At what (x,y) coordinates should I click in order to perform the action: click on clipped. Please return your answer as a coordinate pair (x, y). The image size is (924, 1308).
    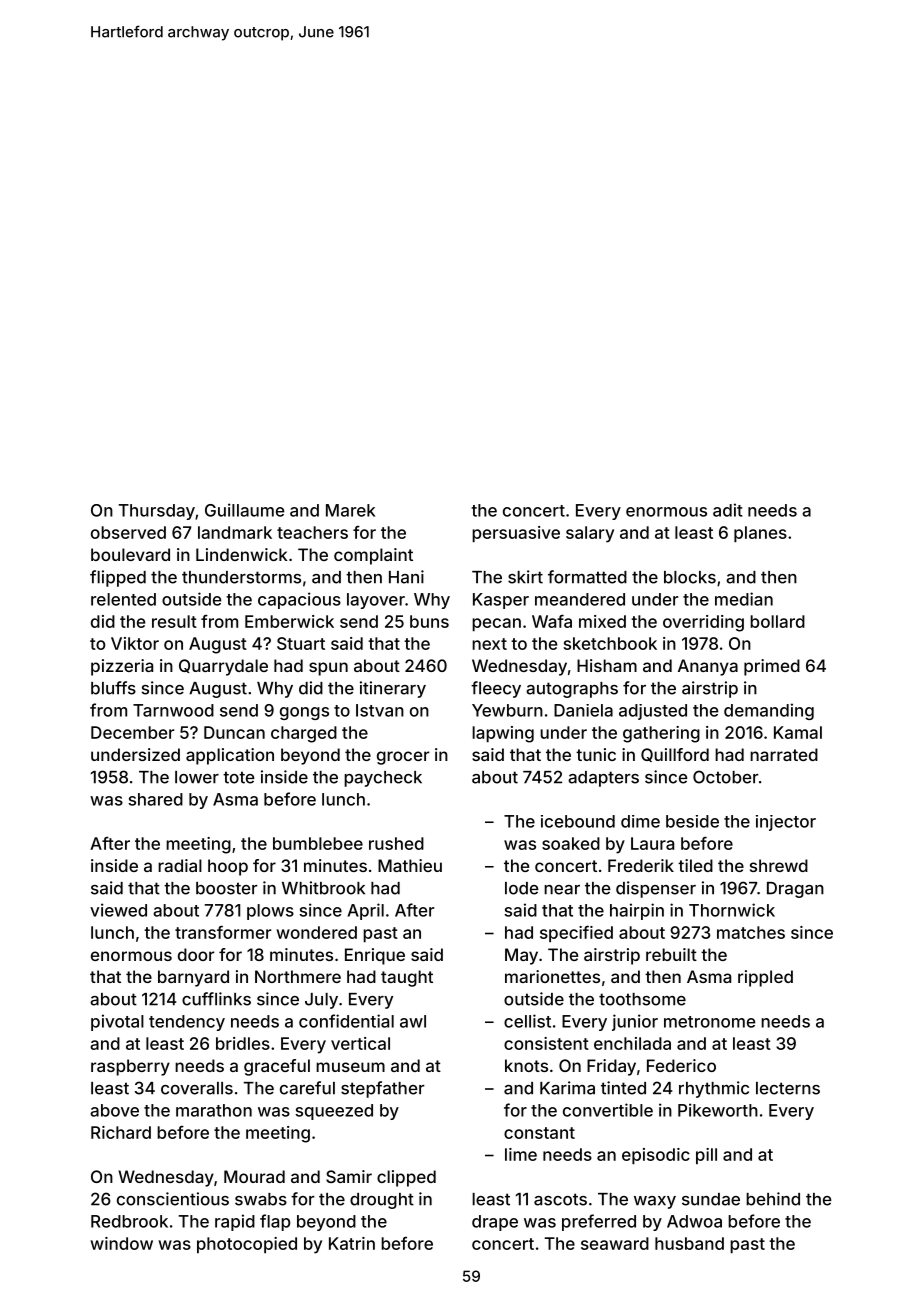
    Looking at the image, I should click on (406, 1178).
